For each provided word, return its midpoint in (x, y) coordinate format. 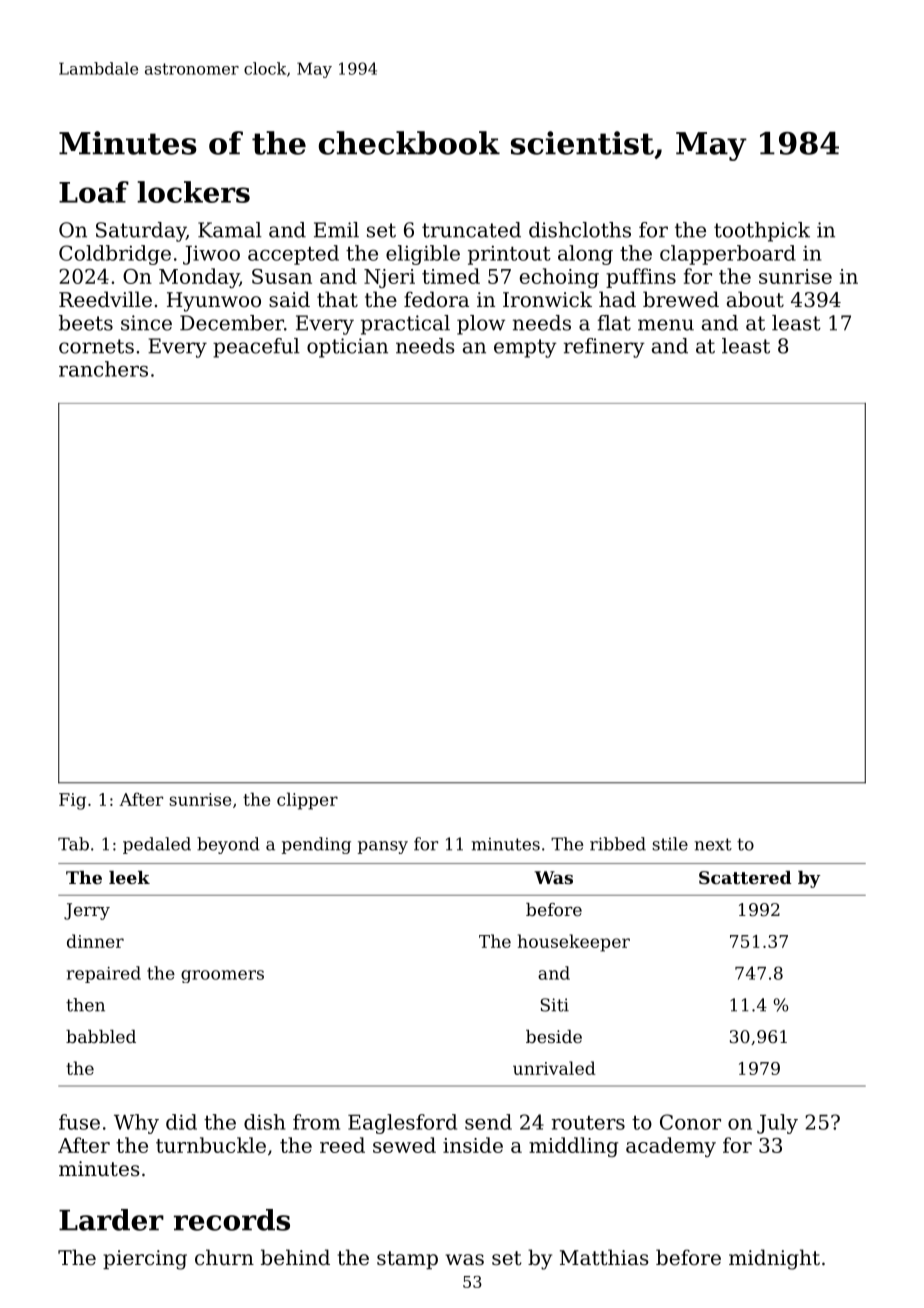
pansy (383, 847)
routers (588, 1123)
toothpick (762, 232)
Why (136, 1124)
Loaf (94, 192)
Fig (72, 801)
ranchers (103, 369)
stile (670, 844)
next (713, 844)
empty (525, 348)
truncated (471, 230)
